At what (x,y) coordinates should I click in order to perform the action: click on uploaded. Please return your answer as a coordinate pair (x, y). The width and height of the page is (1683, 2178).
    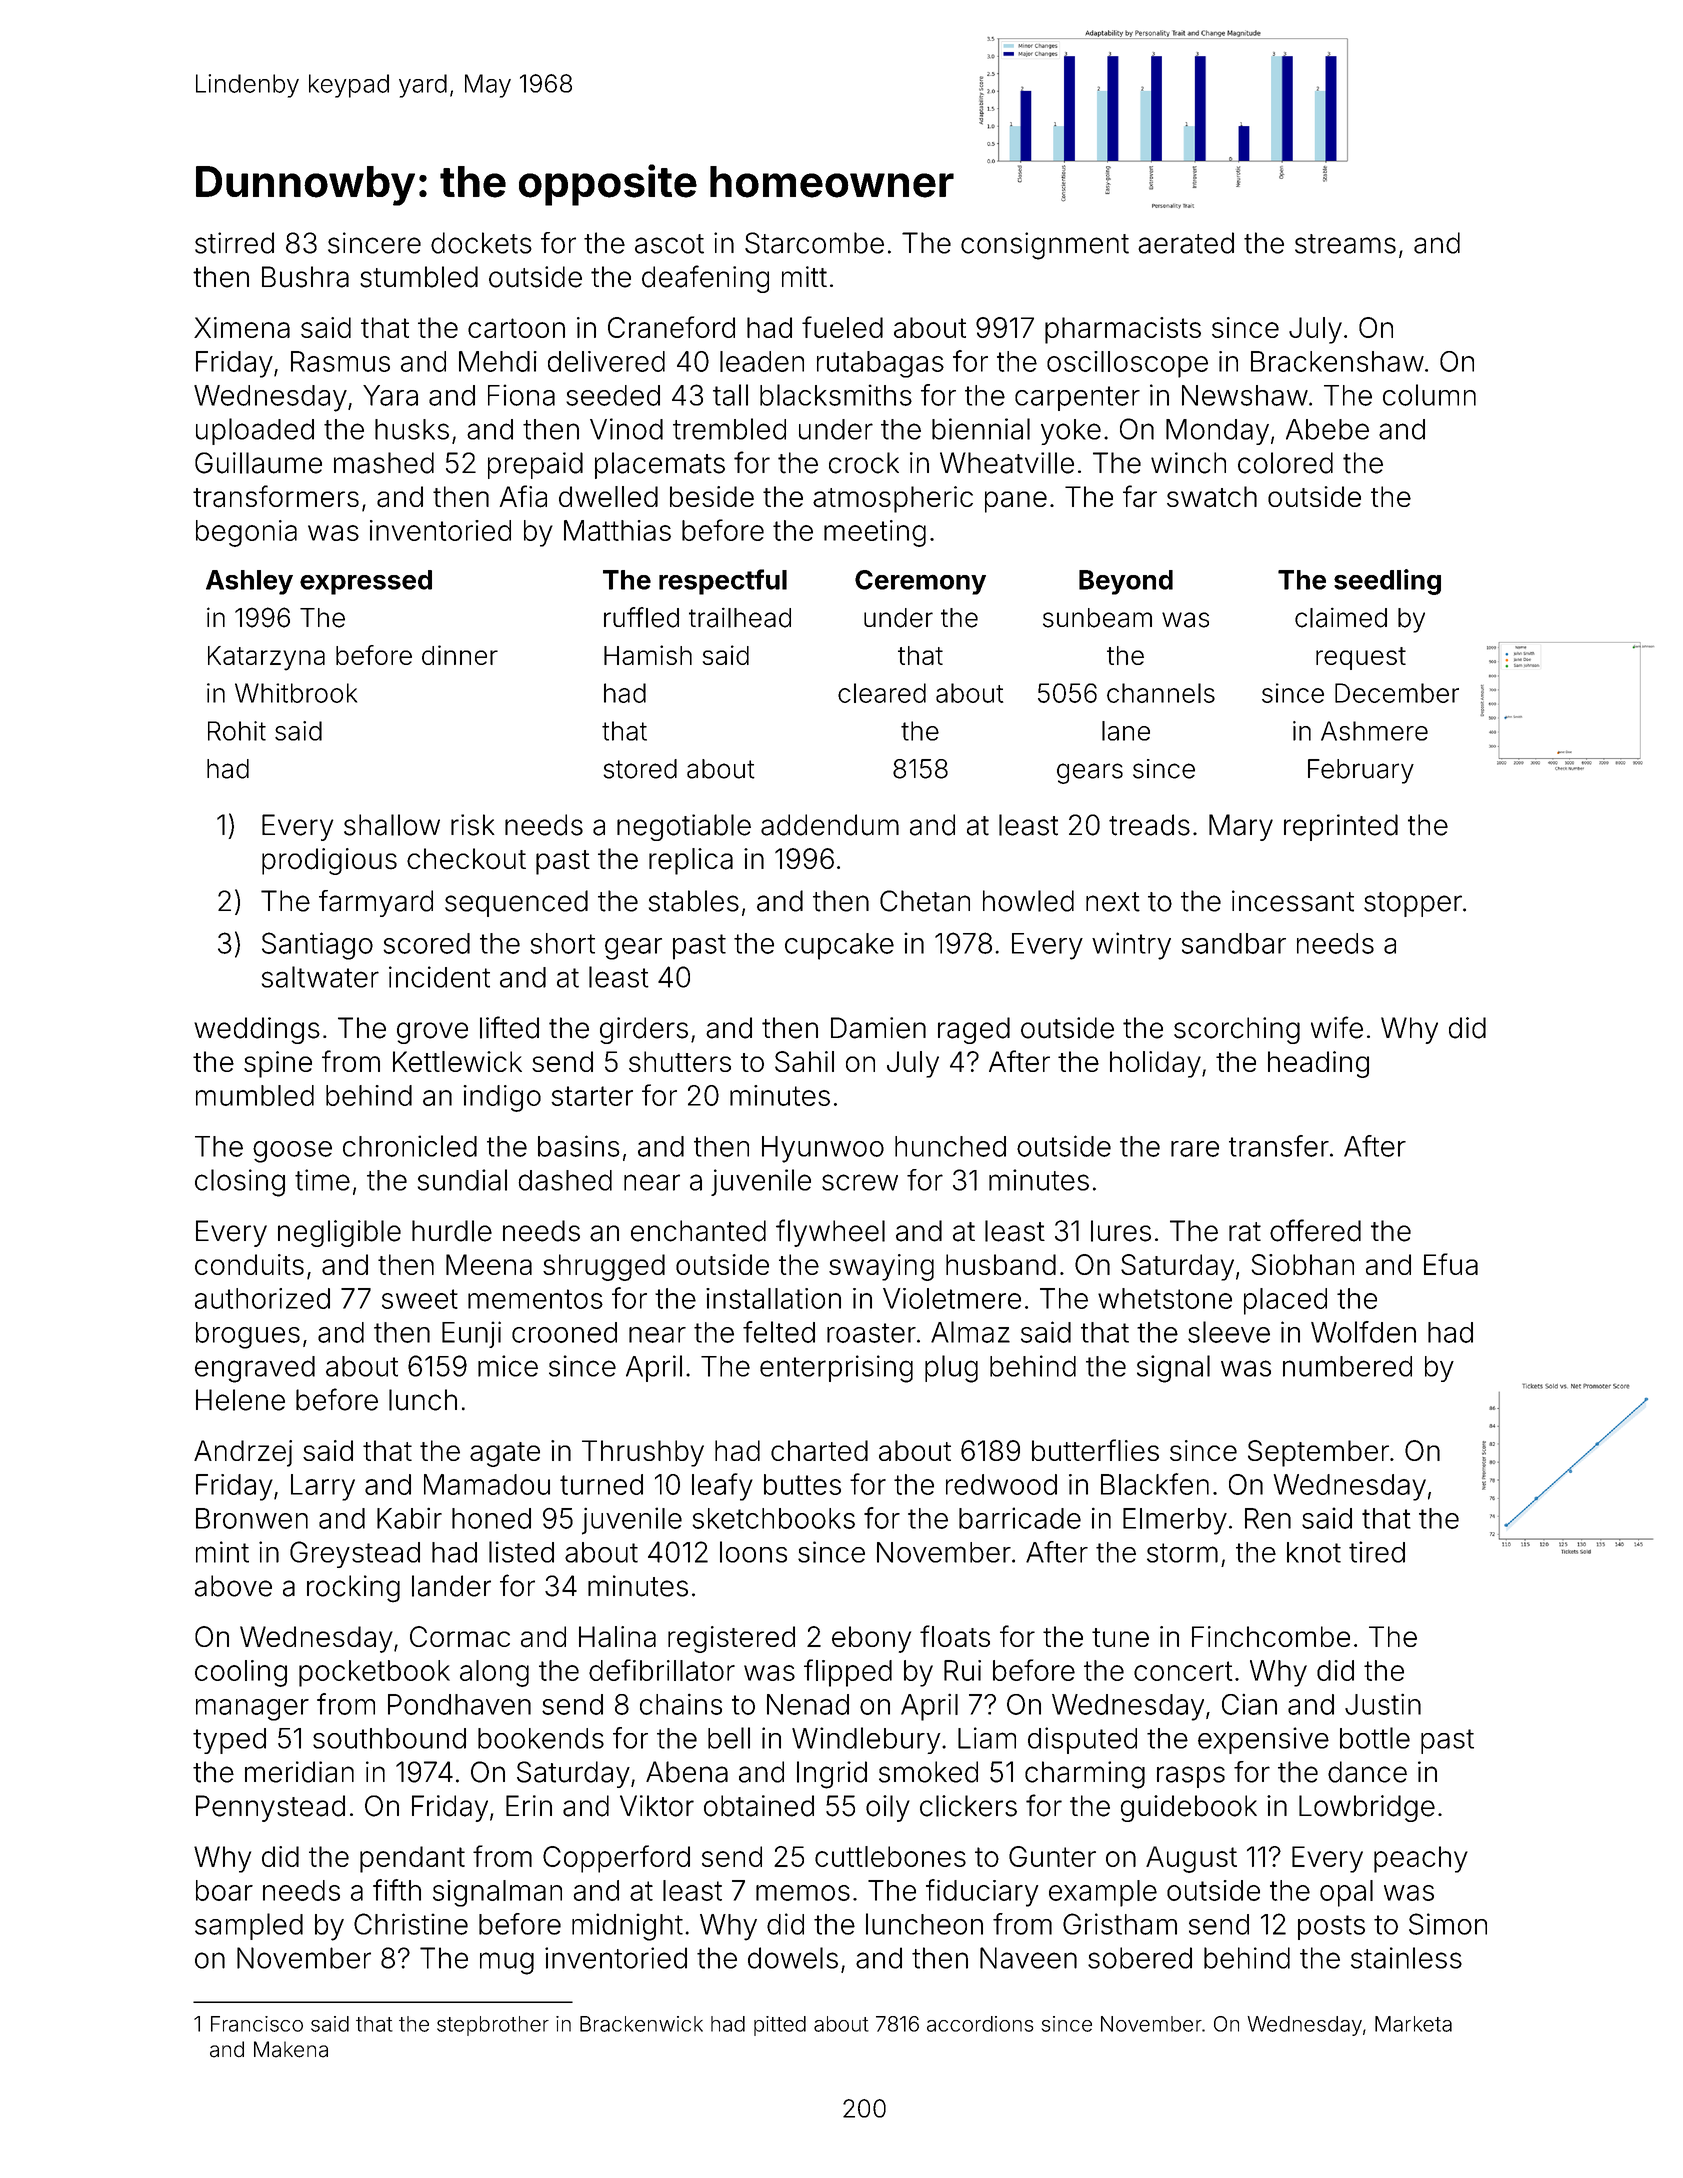
    Looking at the image, I should click on (255, 431).
